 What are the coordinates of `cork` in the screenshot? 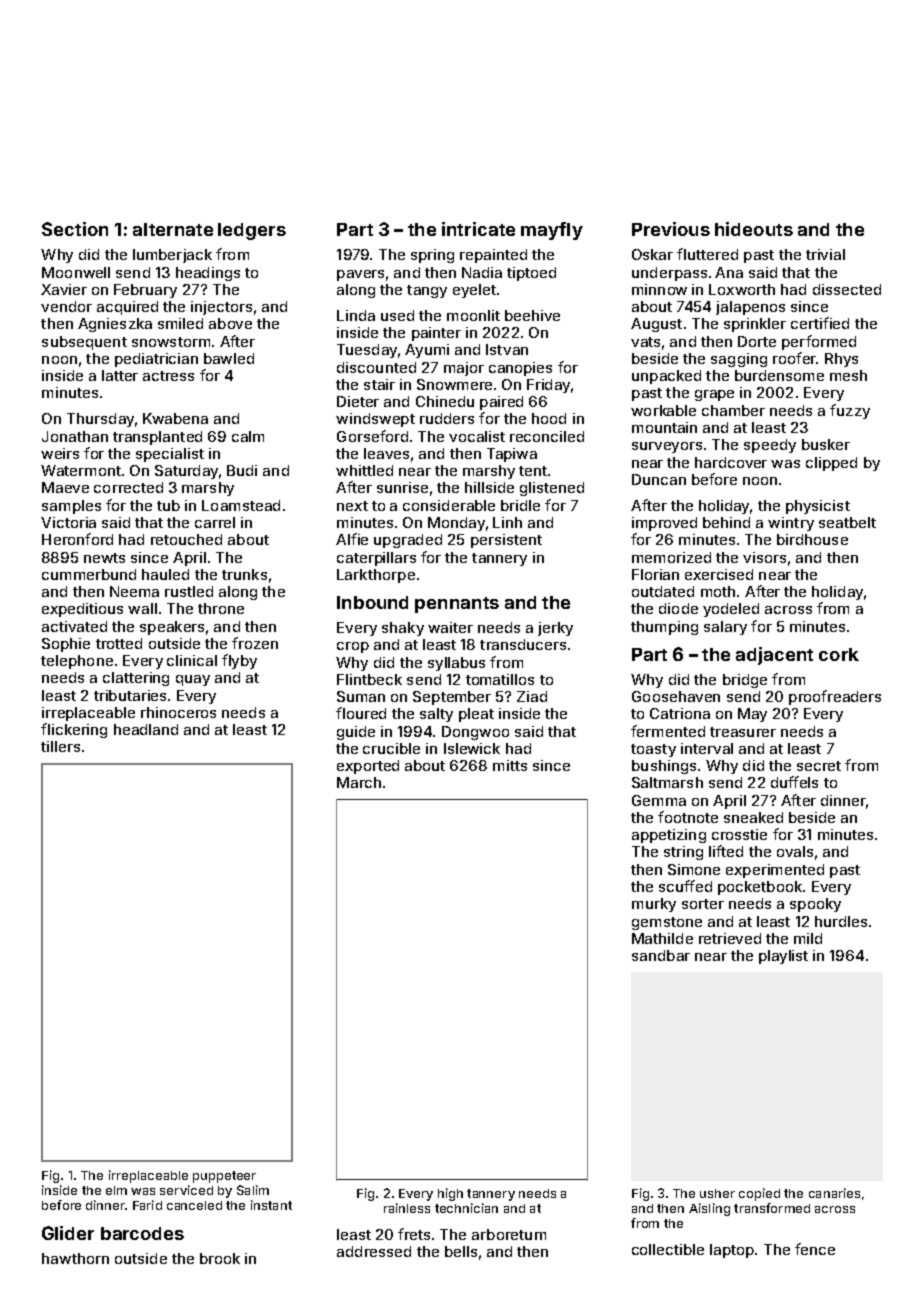 It's located at (839, 654).
